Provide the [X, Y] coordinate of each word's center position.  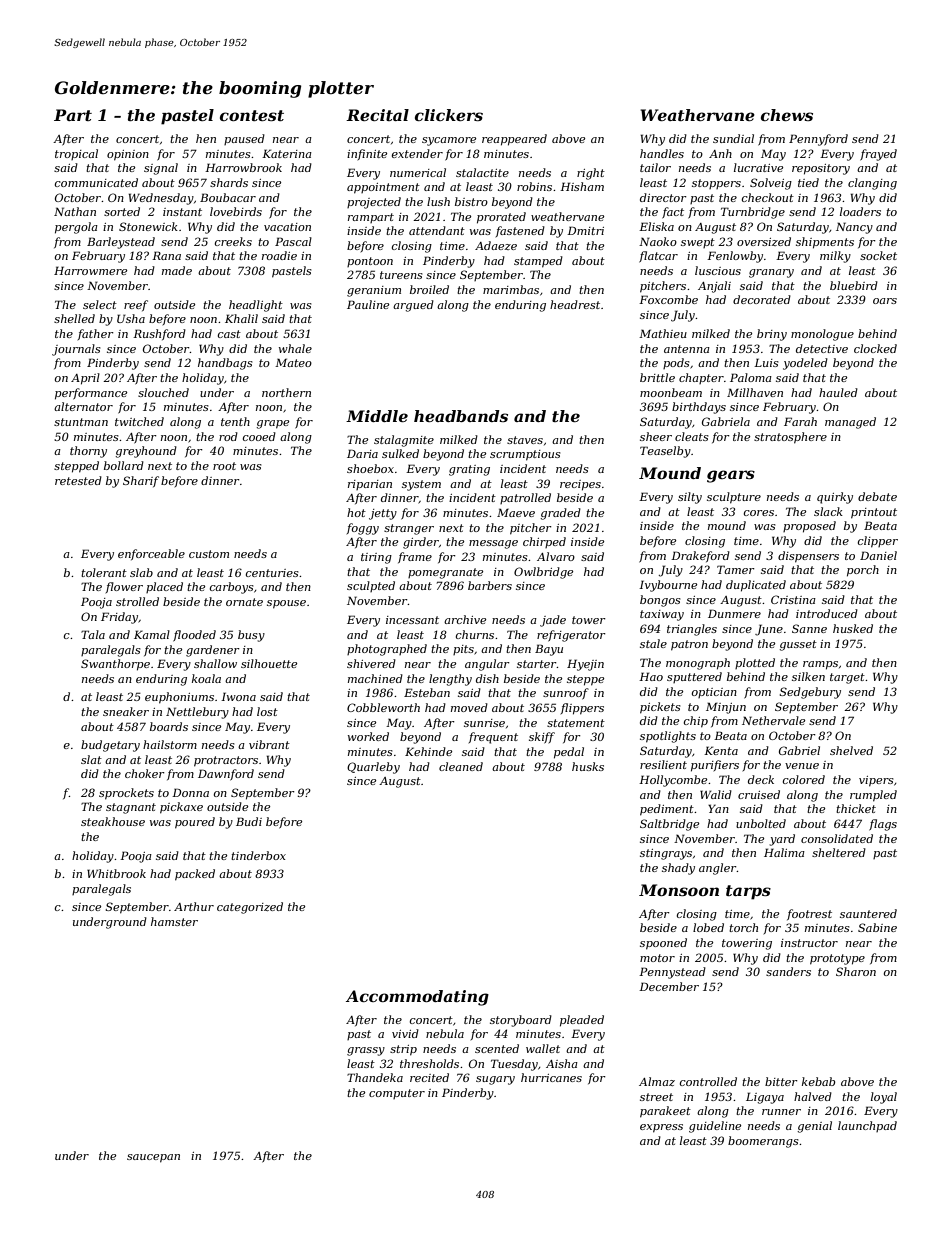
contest [252, 115]
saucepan [153, 1158]
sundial [733, 138]
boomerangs [763, 1142]
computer [397, 1094]
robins [534, 186]
